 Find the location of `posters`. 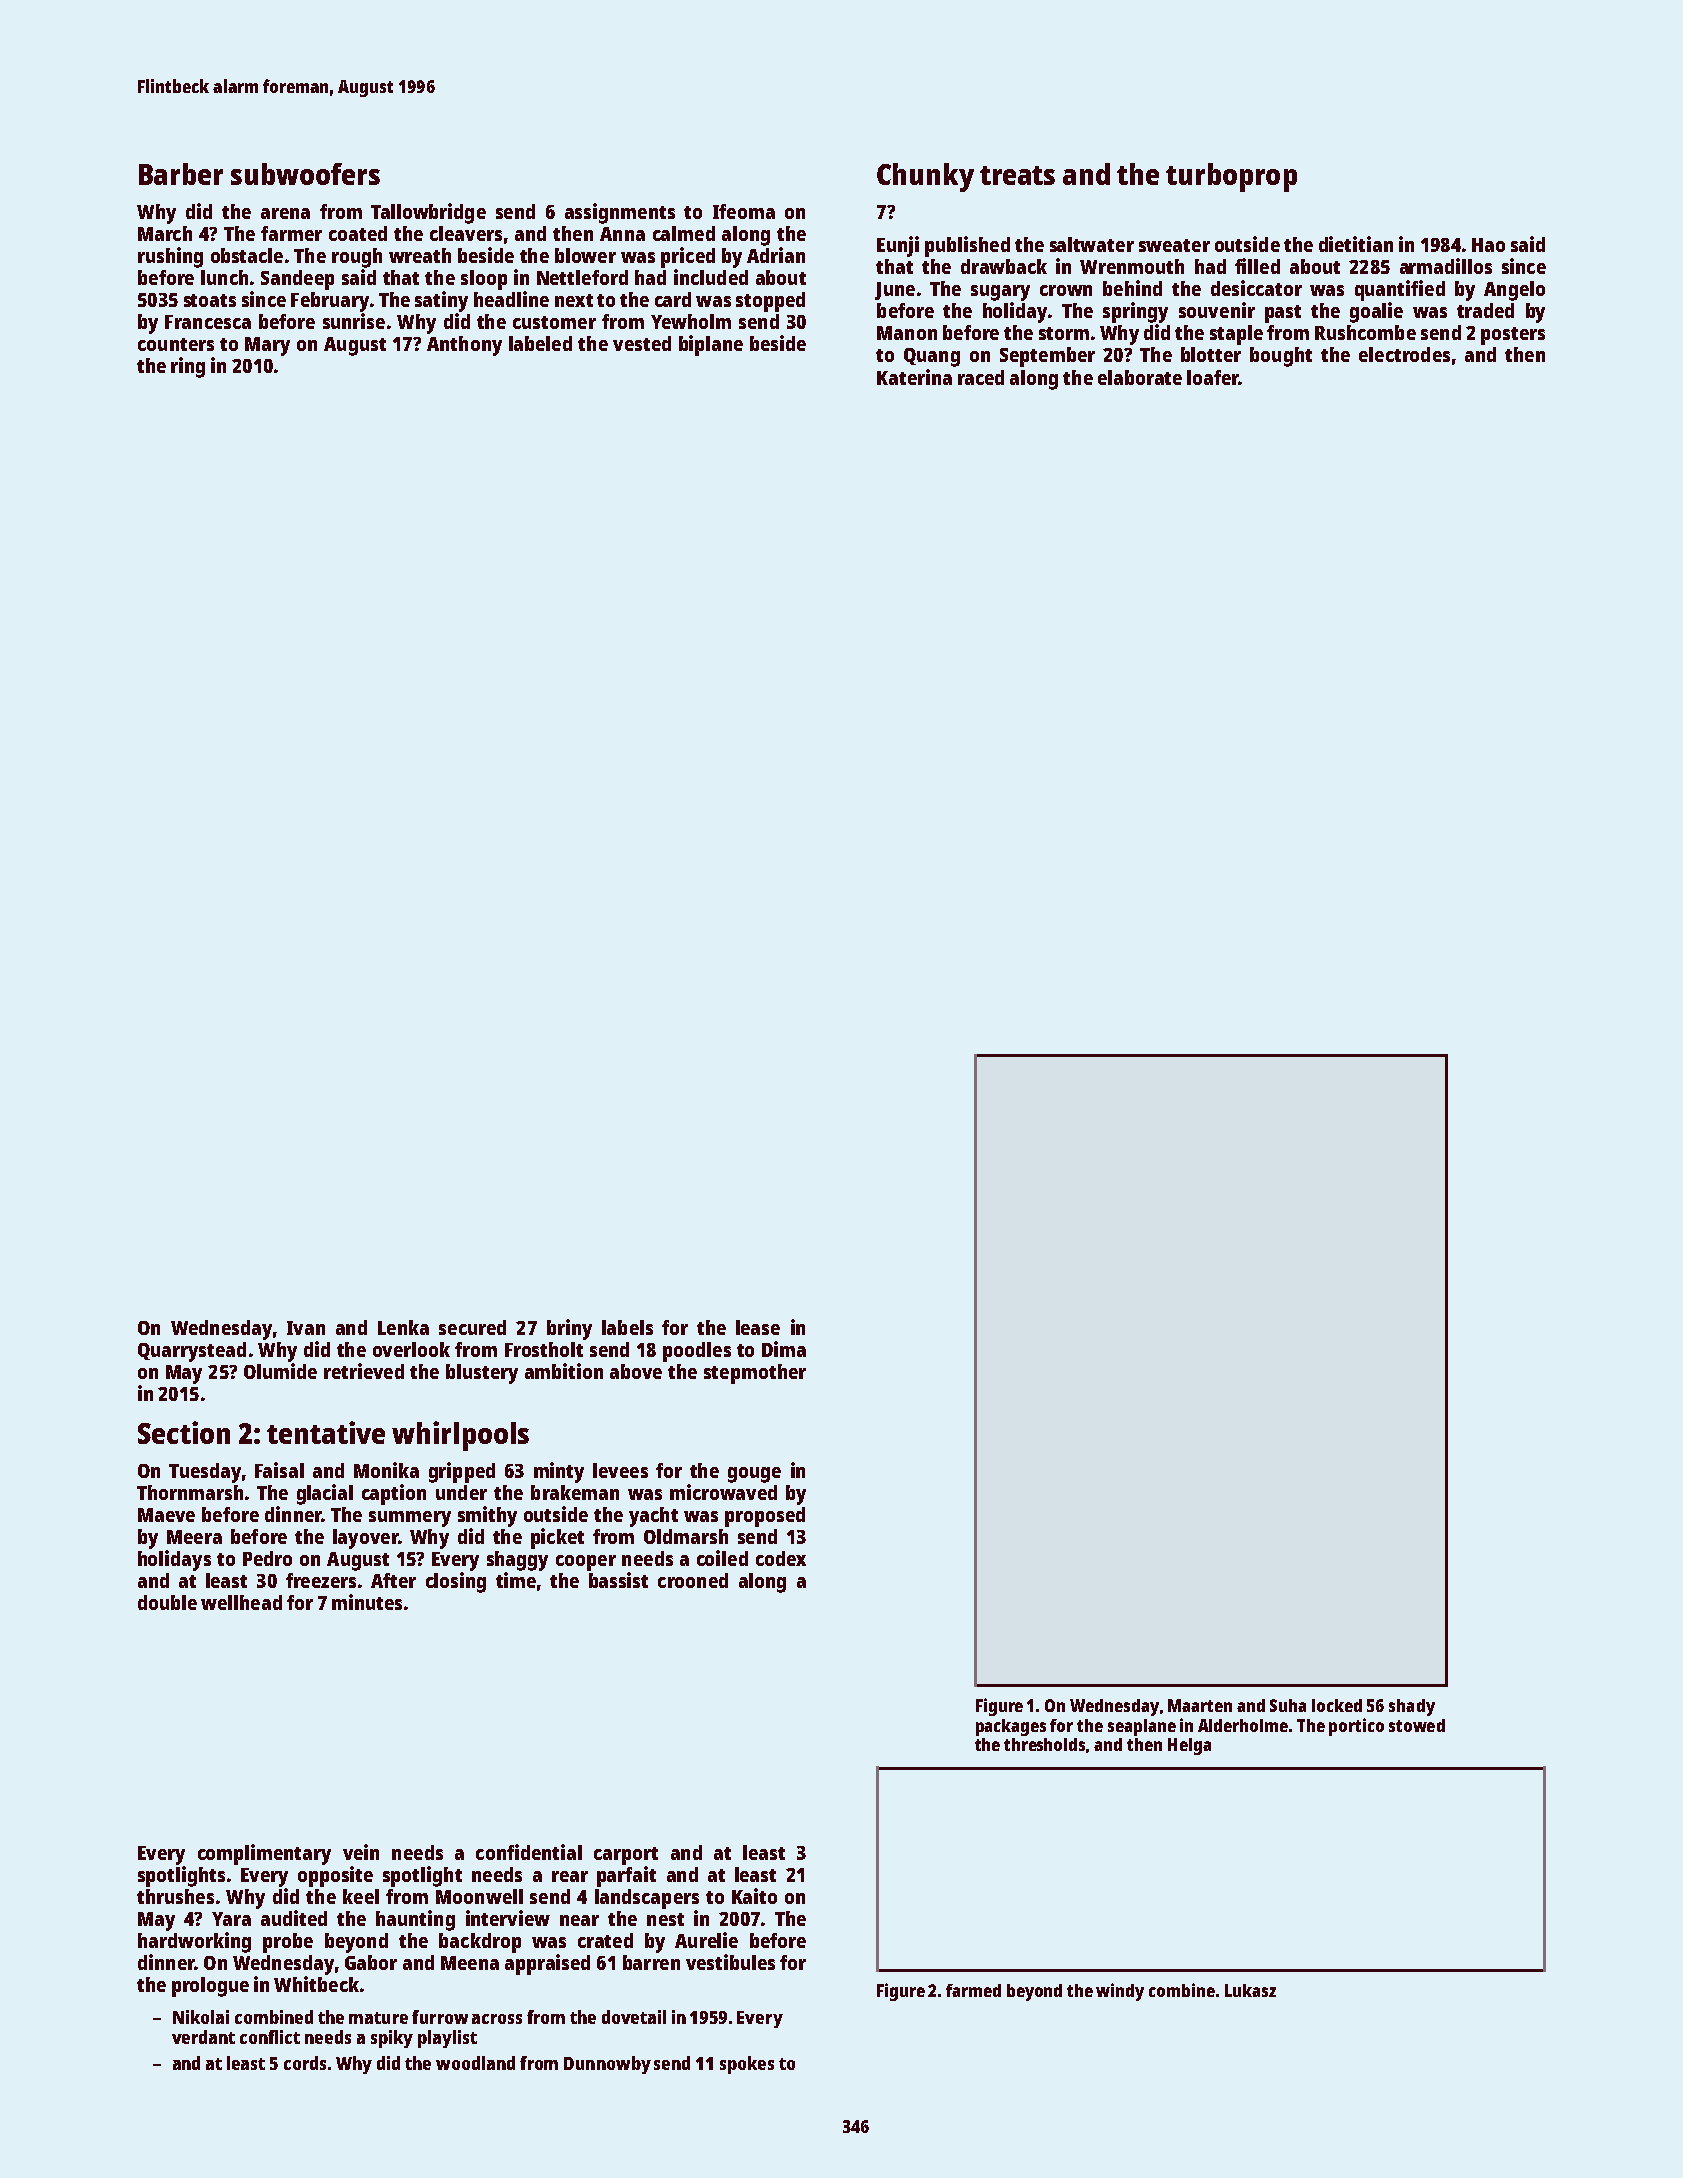

posters is located at coordinates (1513, 336).
